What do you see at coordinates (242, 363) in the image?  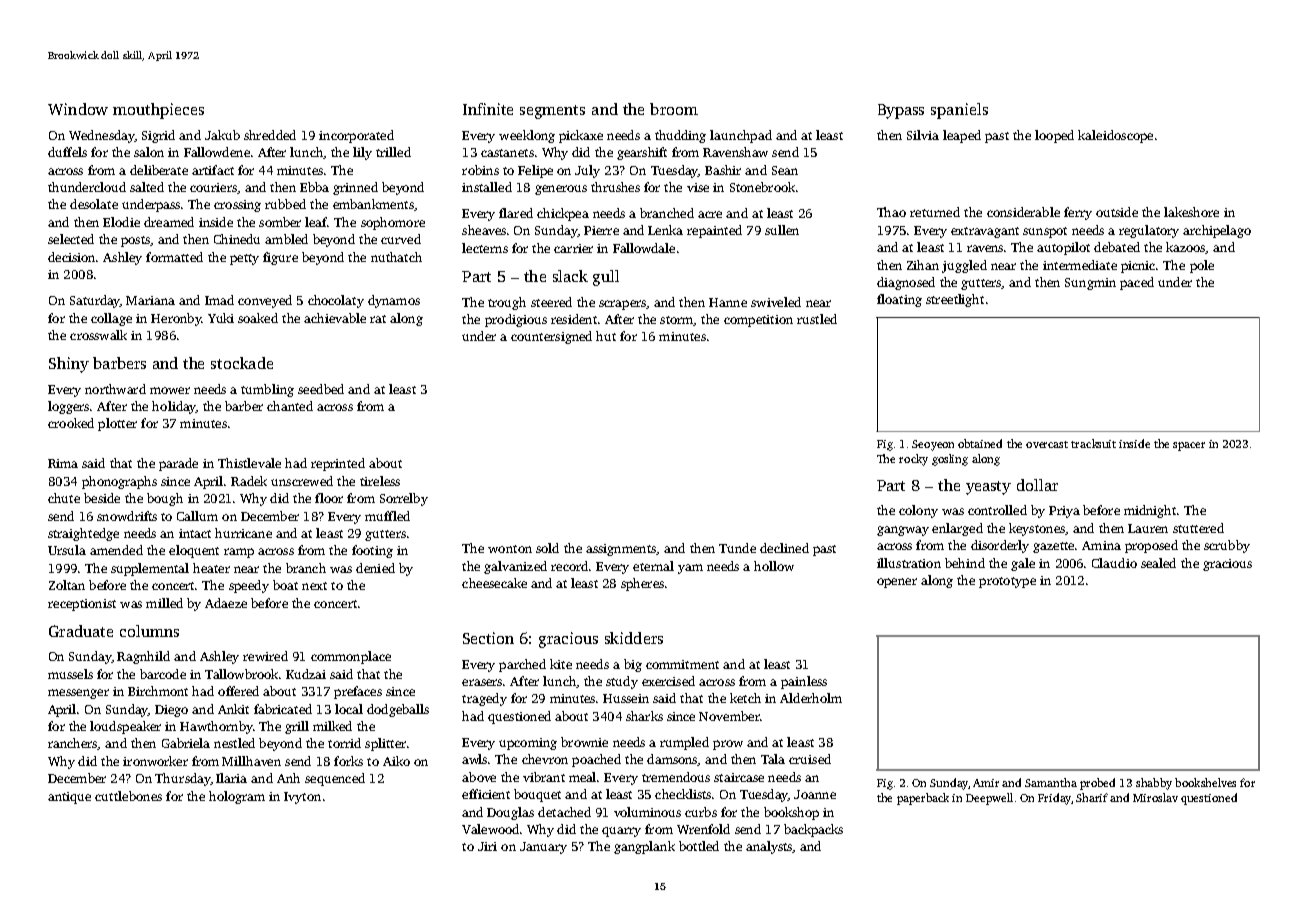 I see `stockade` at bounding box center [242, 363].
